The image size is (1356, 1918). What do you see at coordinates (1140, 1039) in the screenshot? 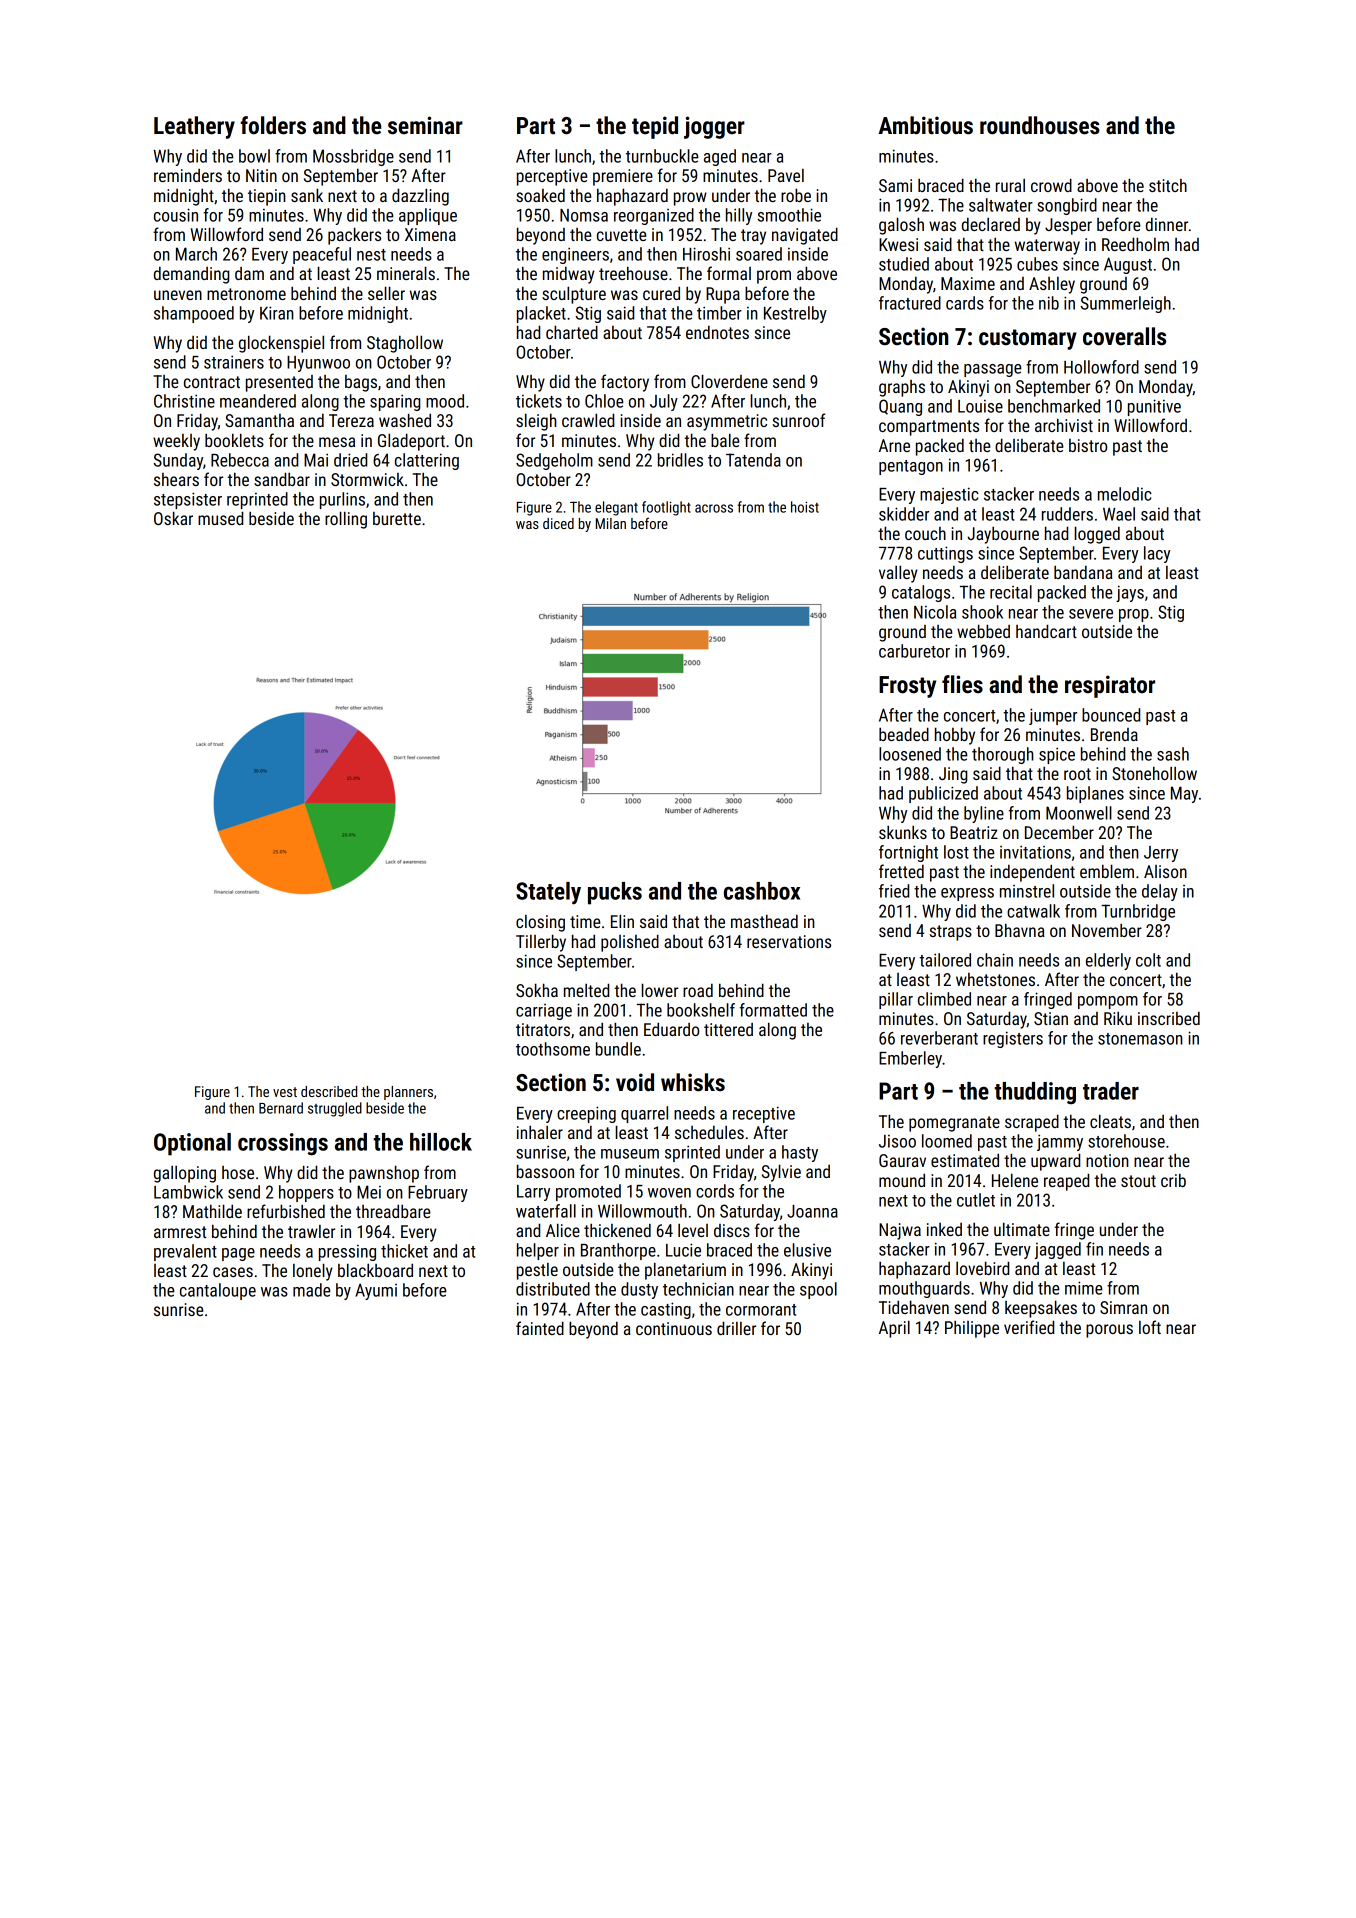
I see `stonemason` at bounding box center [1140, 1039].
